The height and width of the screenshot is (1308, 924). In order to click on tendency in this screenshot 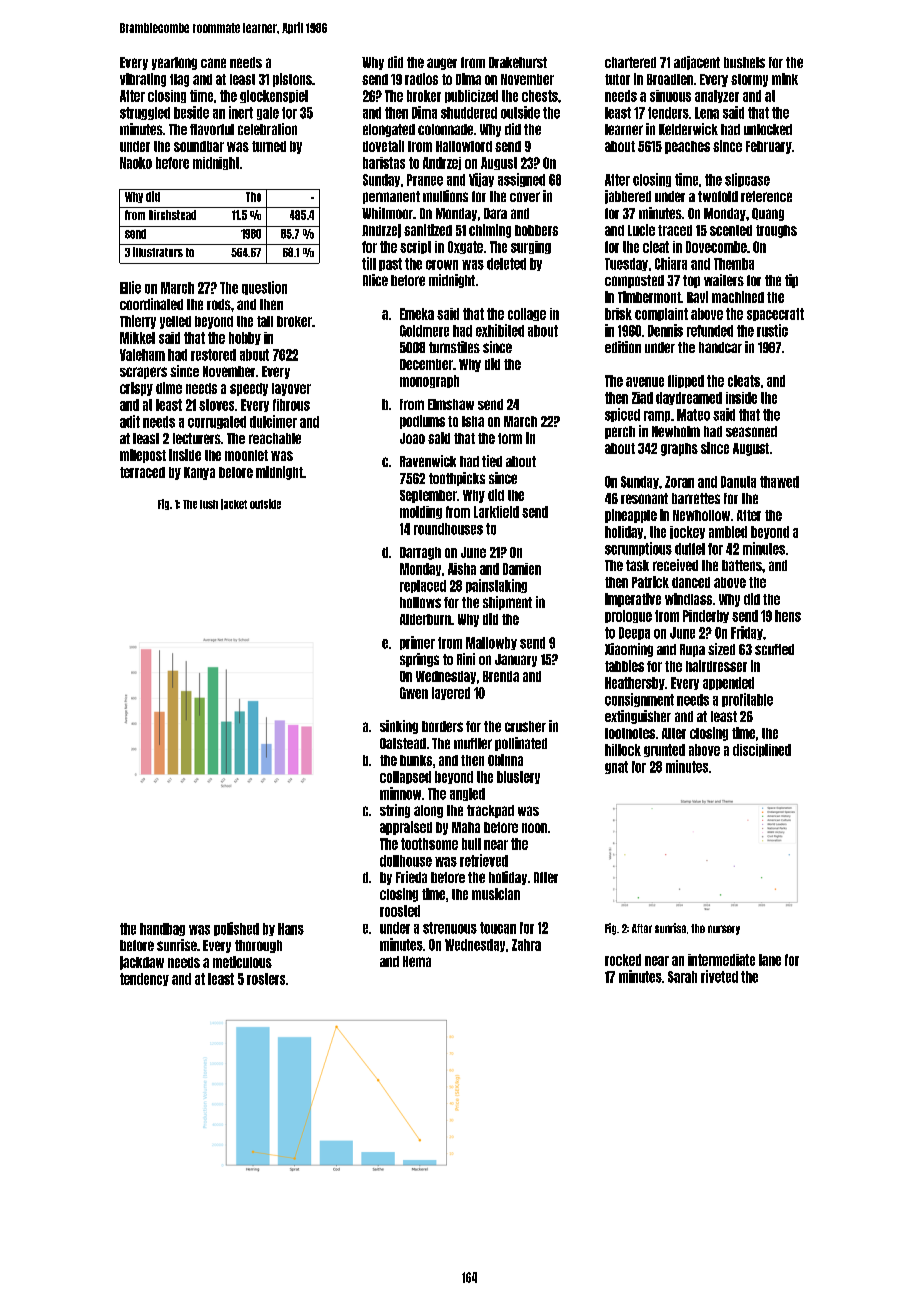, I will do `click(144, 979)`.
